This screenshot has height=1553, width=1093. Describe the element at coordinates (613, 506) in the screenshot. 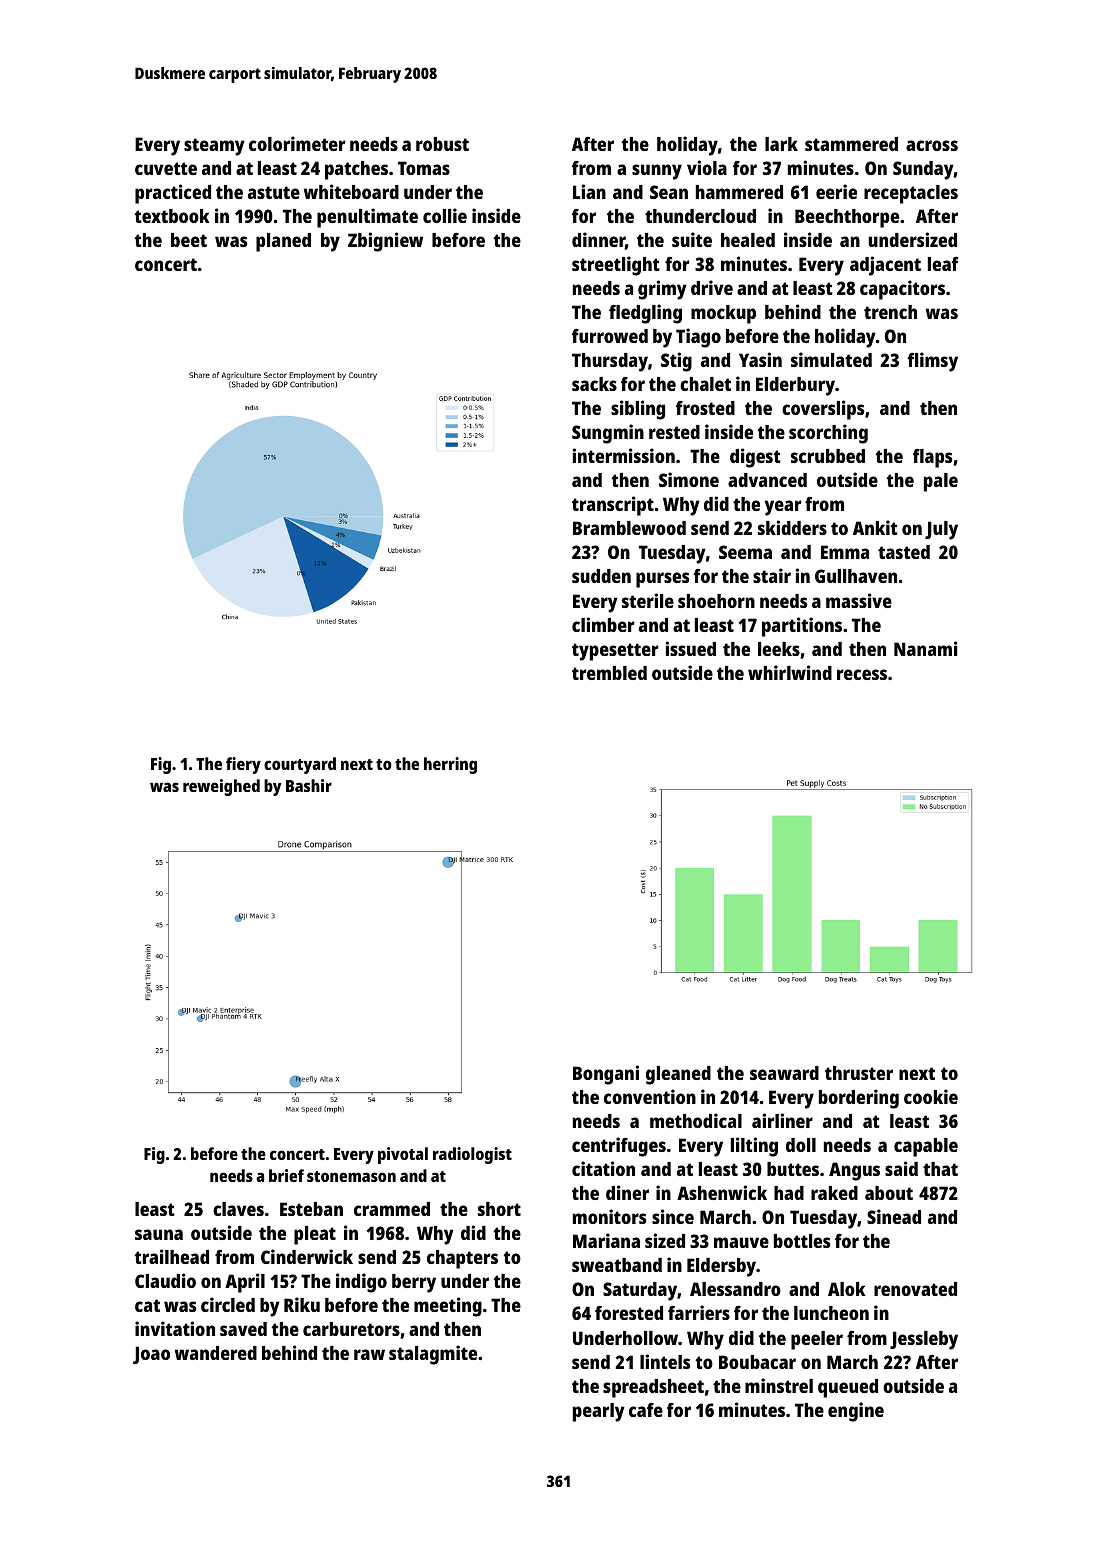

I see `transcript` at that location.
